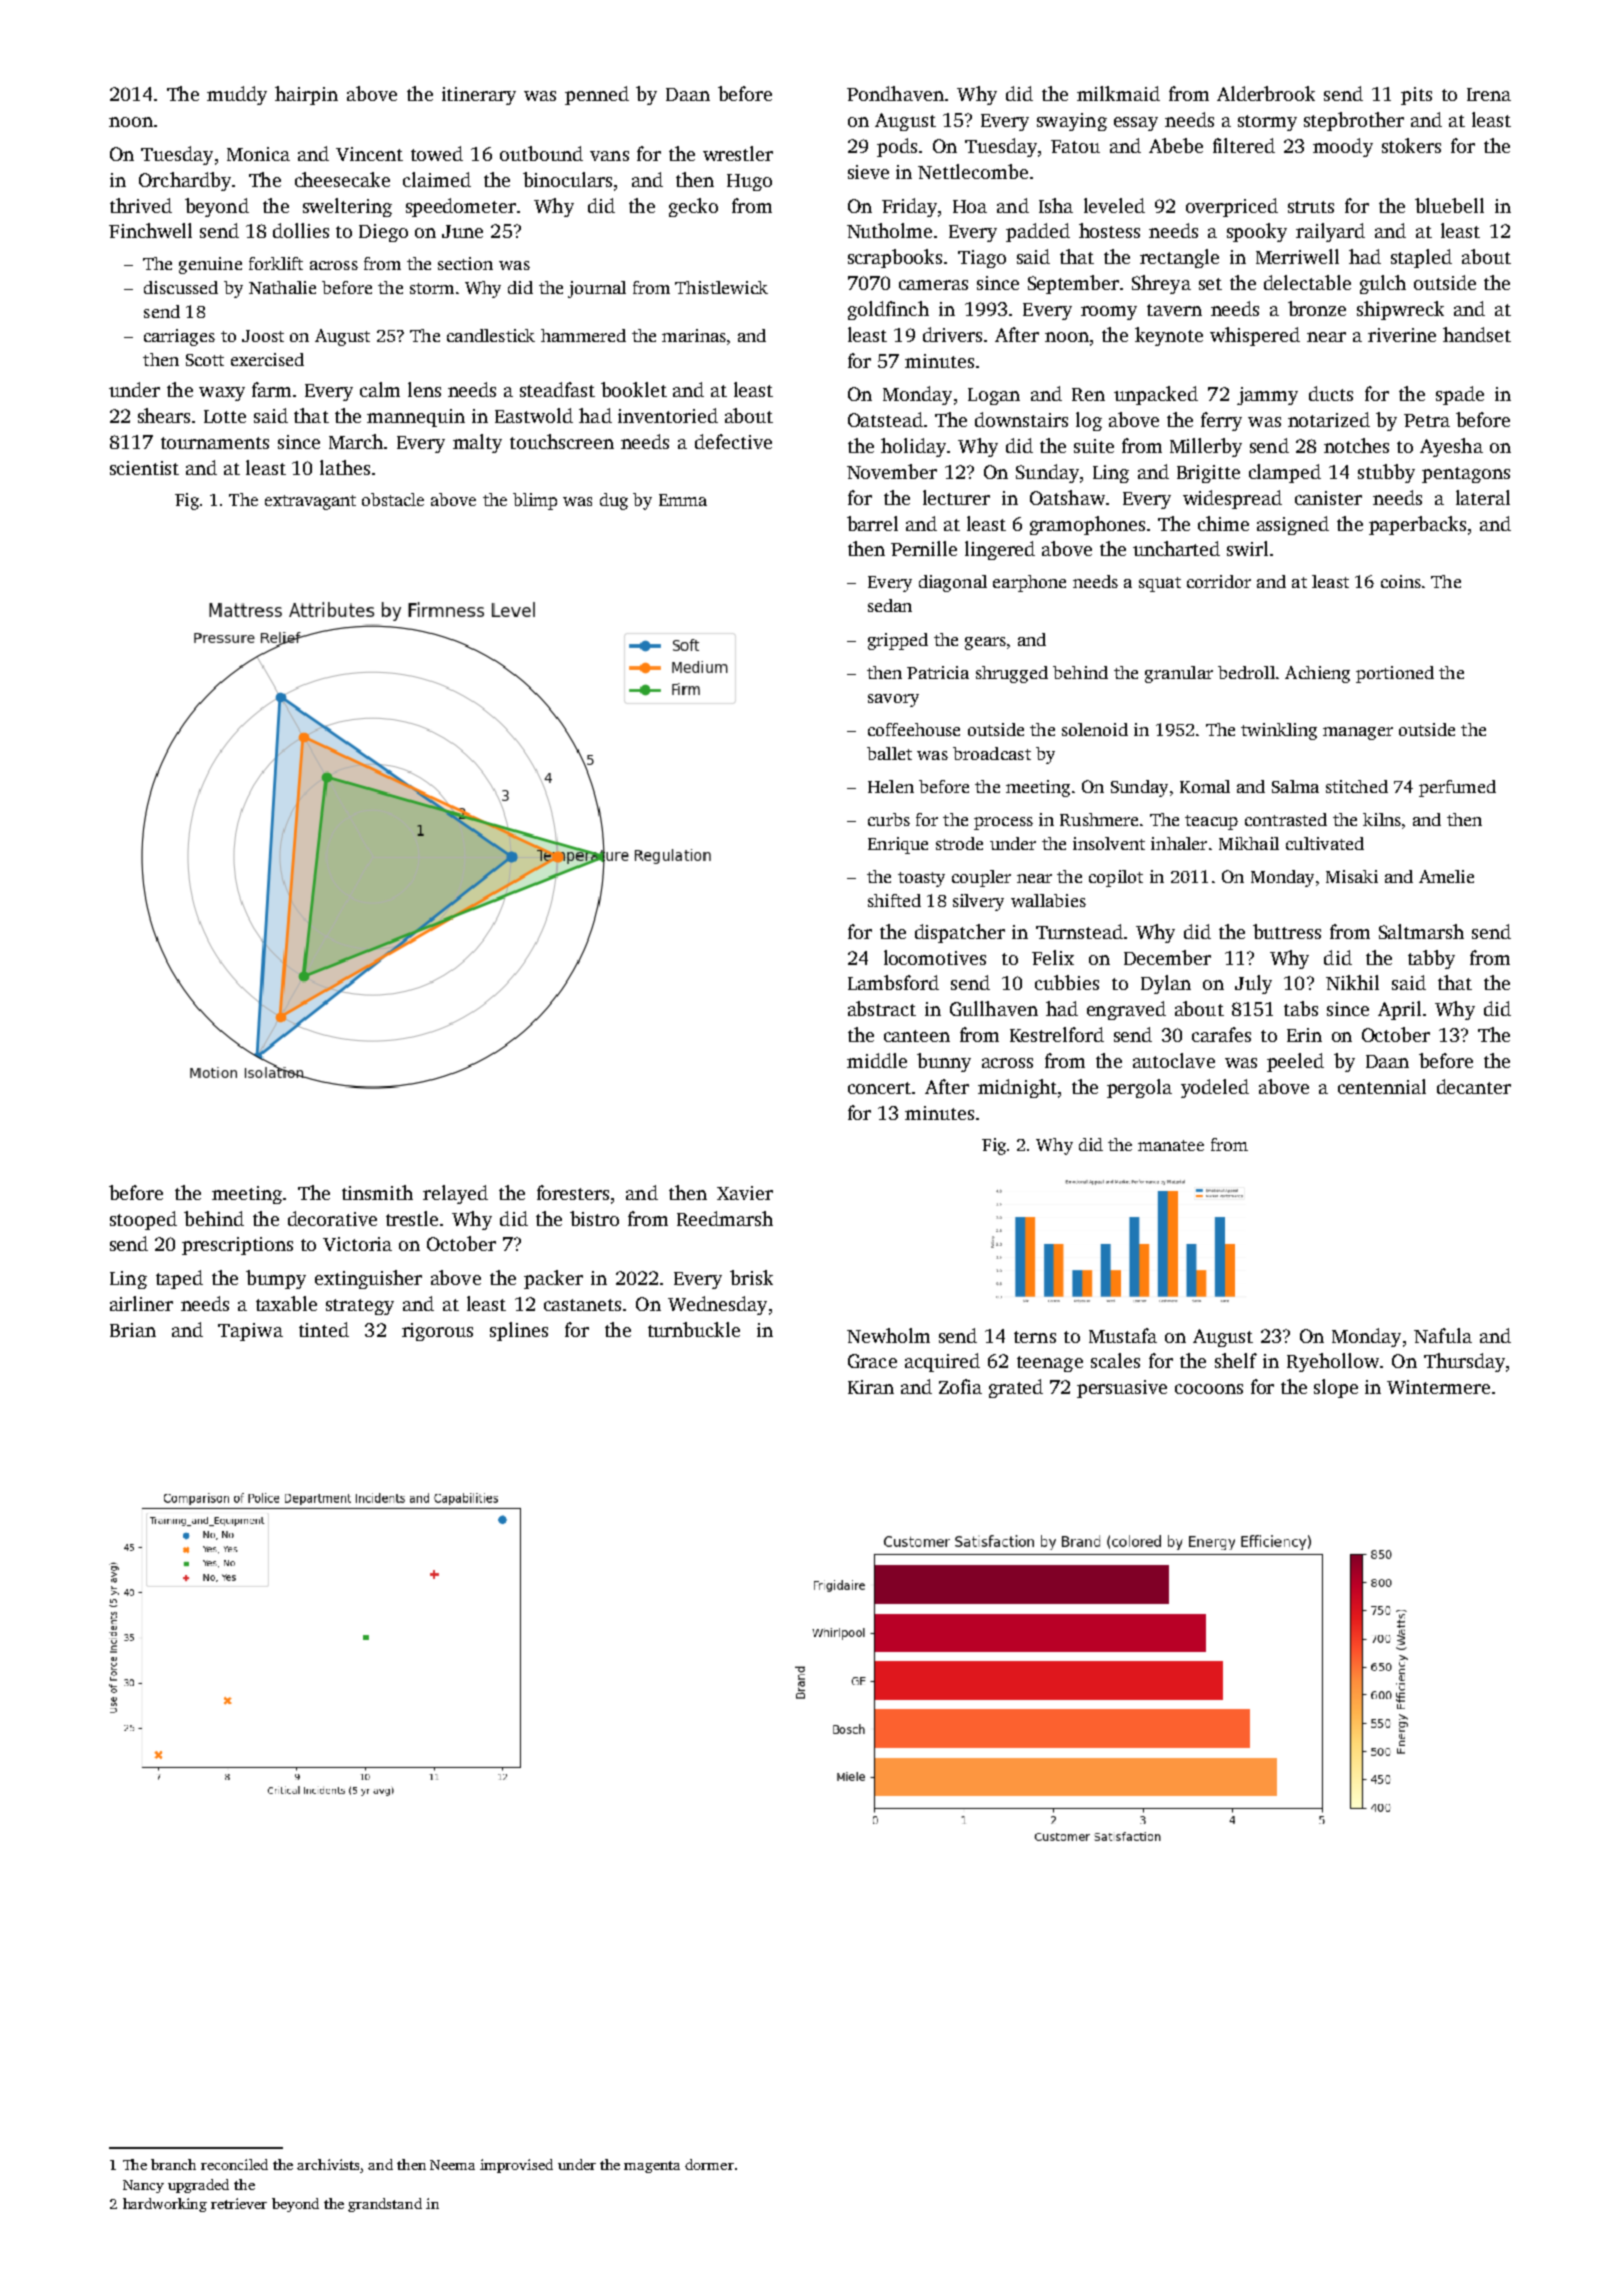 Image resolution: width=1620 pixels, height=2292 pixels. What do you see at coordinates (1438, 1387) in the document?
I see `Wintermere` at bounding box center [1438, 1387].
